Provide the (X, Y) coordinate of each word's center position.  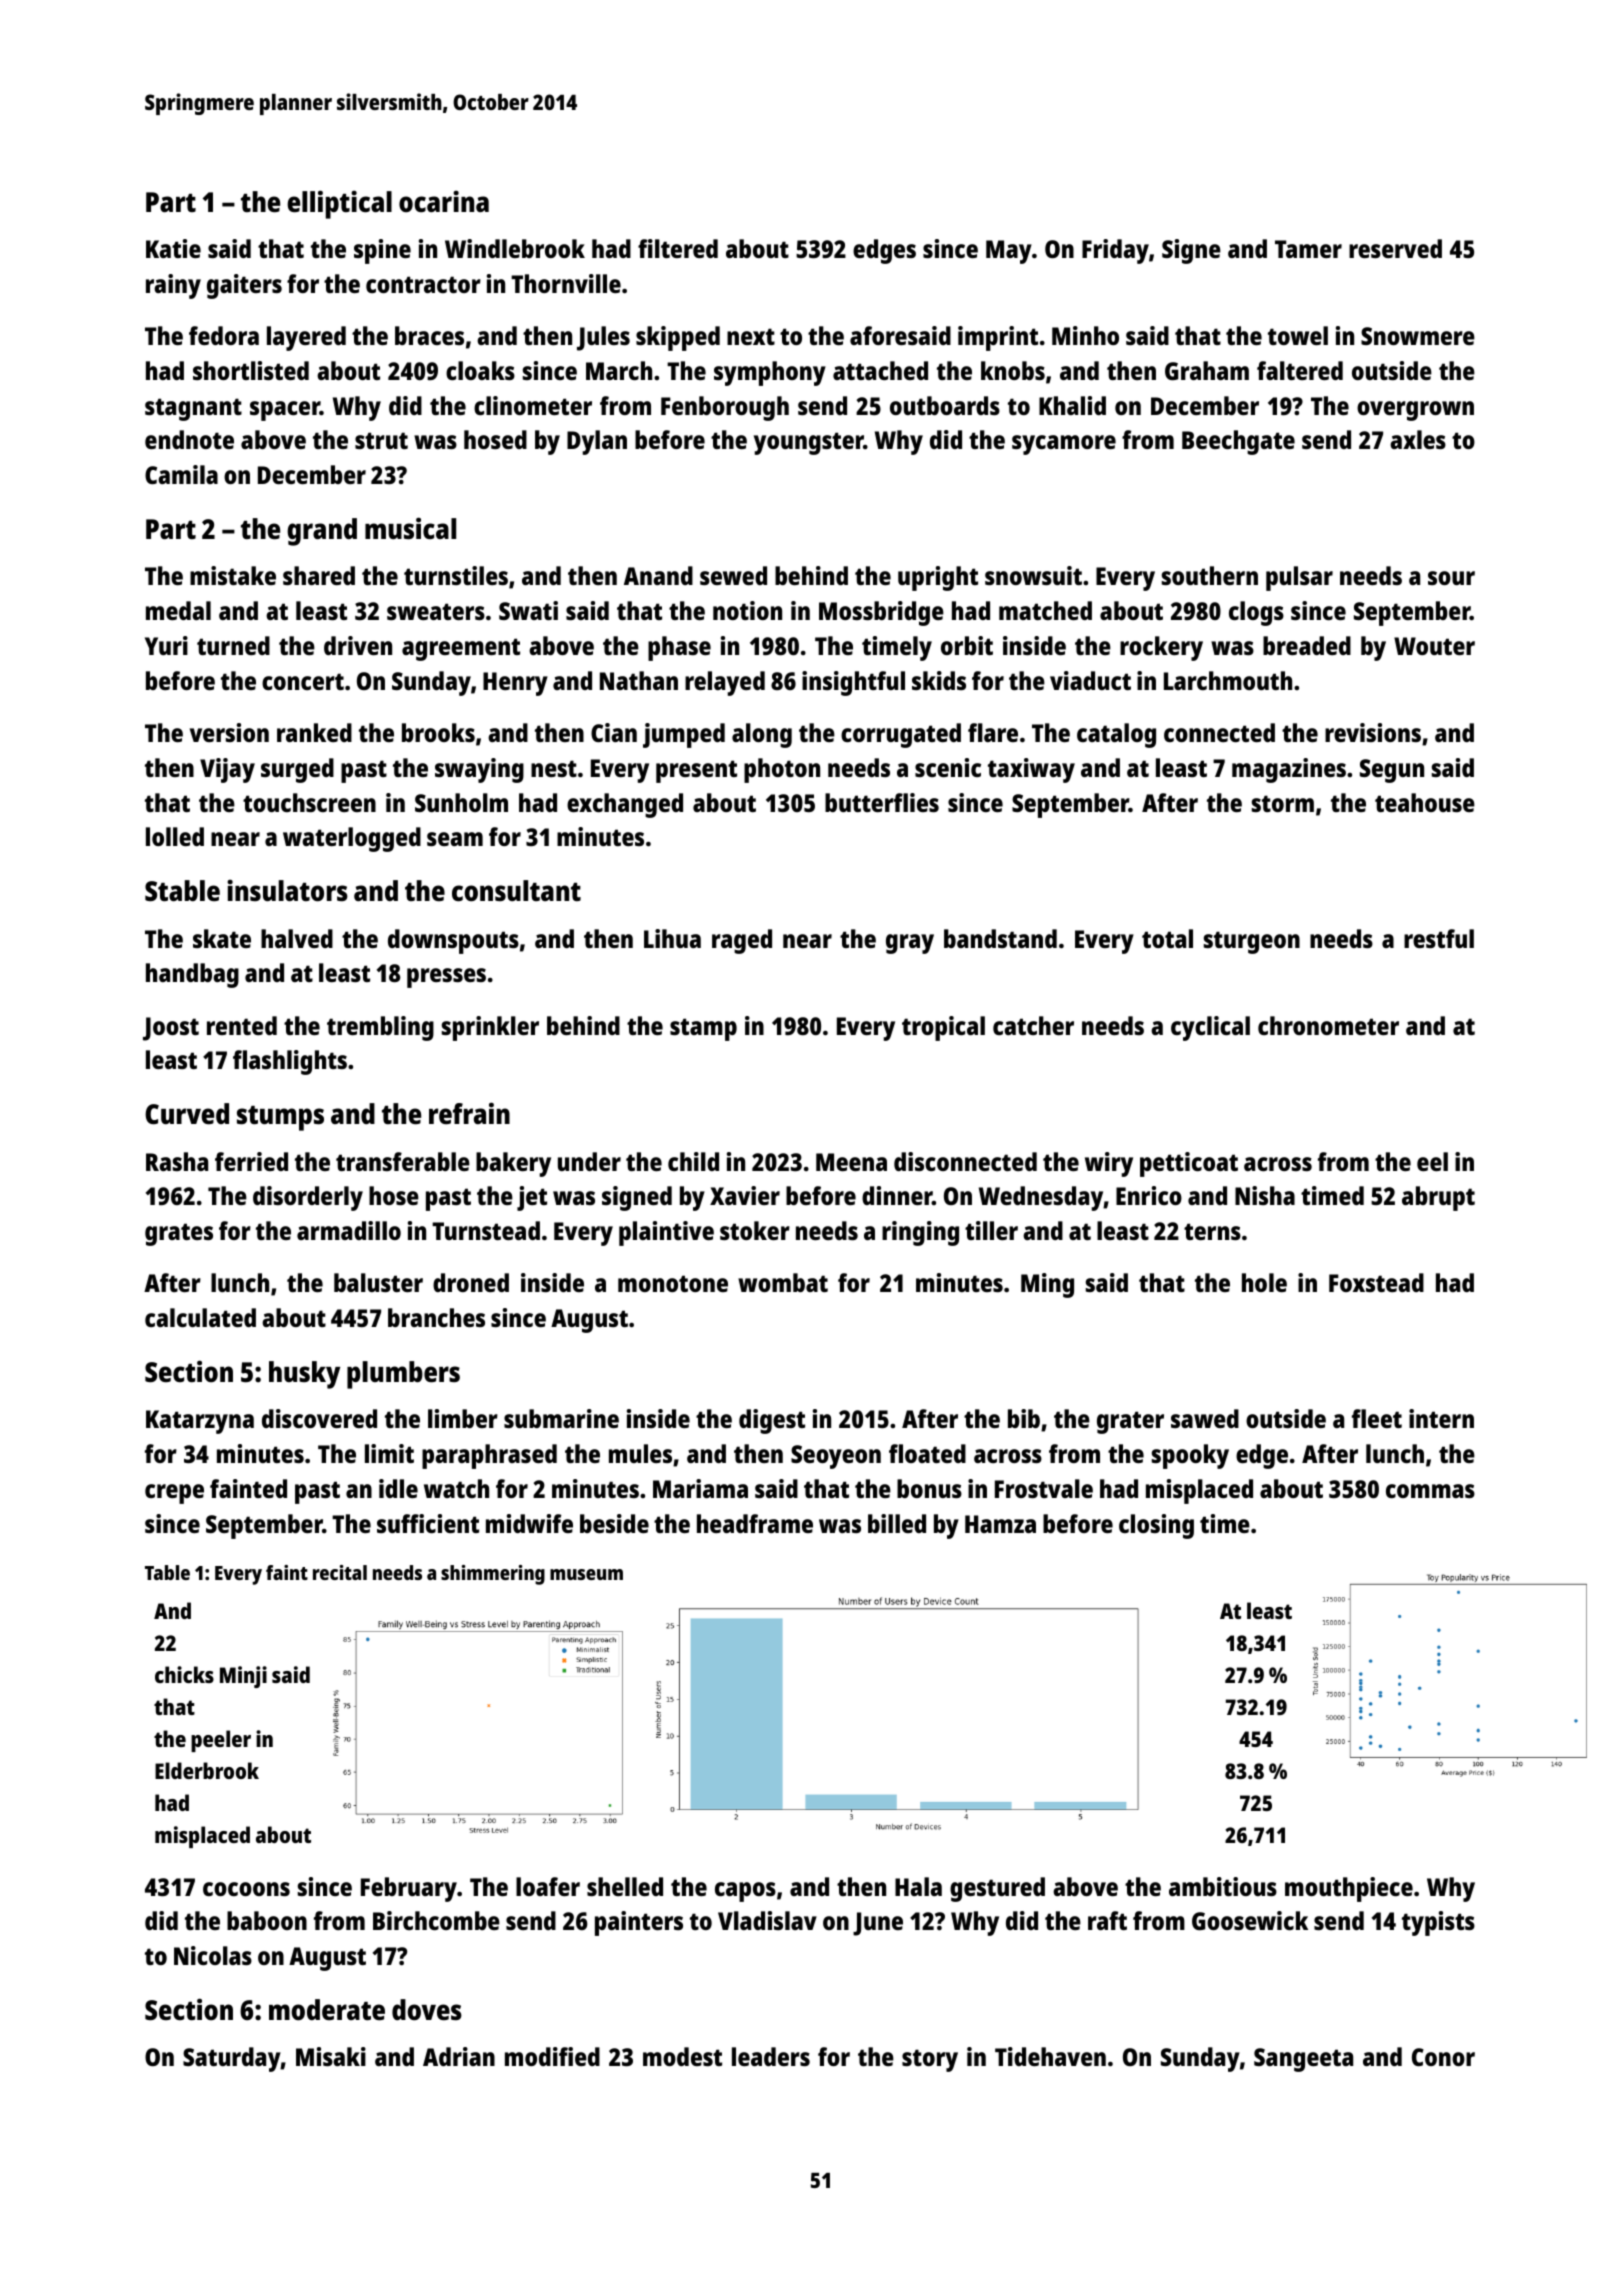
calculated (200, 1317)
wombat (783, 1282)
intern (1441, 1418)
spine (382, 251)
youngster (809, 443)
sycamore (1064, 445)
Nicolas (213, 1955)
